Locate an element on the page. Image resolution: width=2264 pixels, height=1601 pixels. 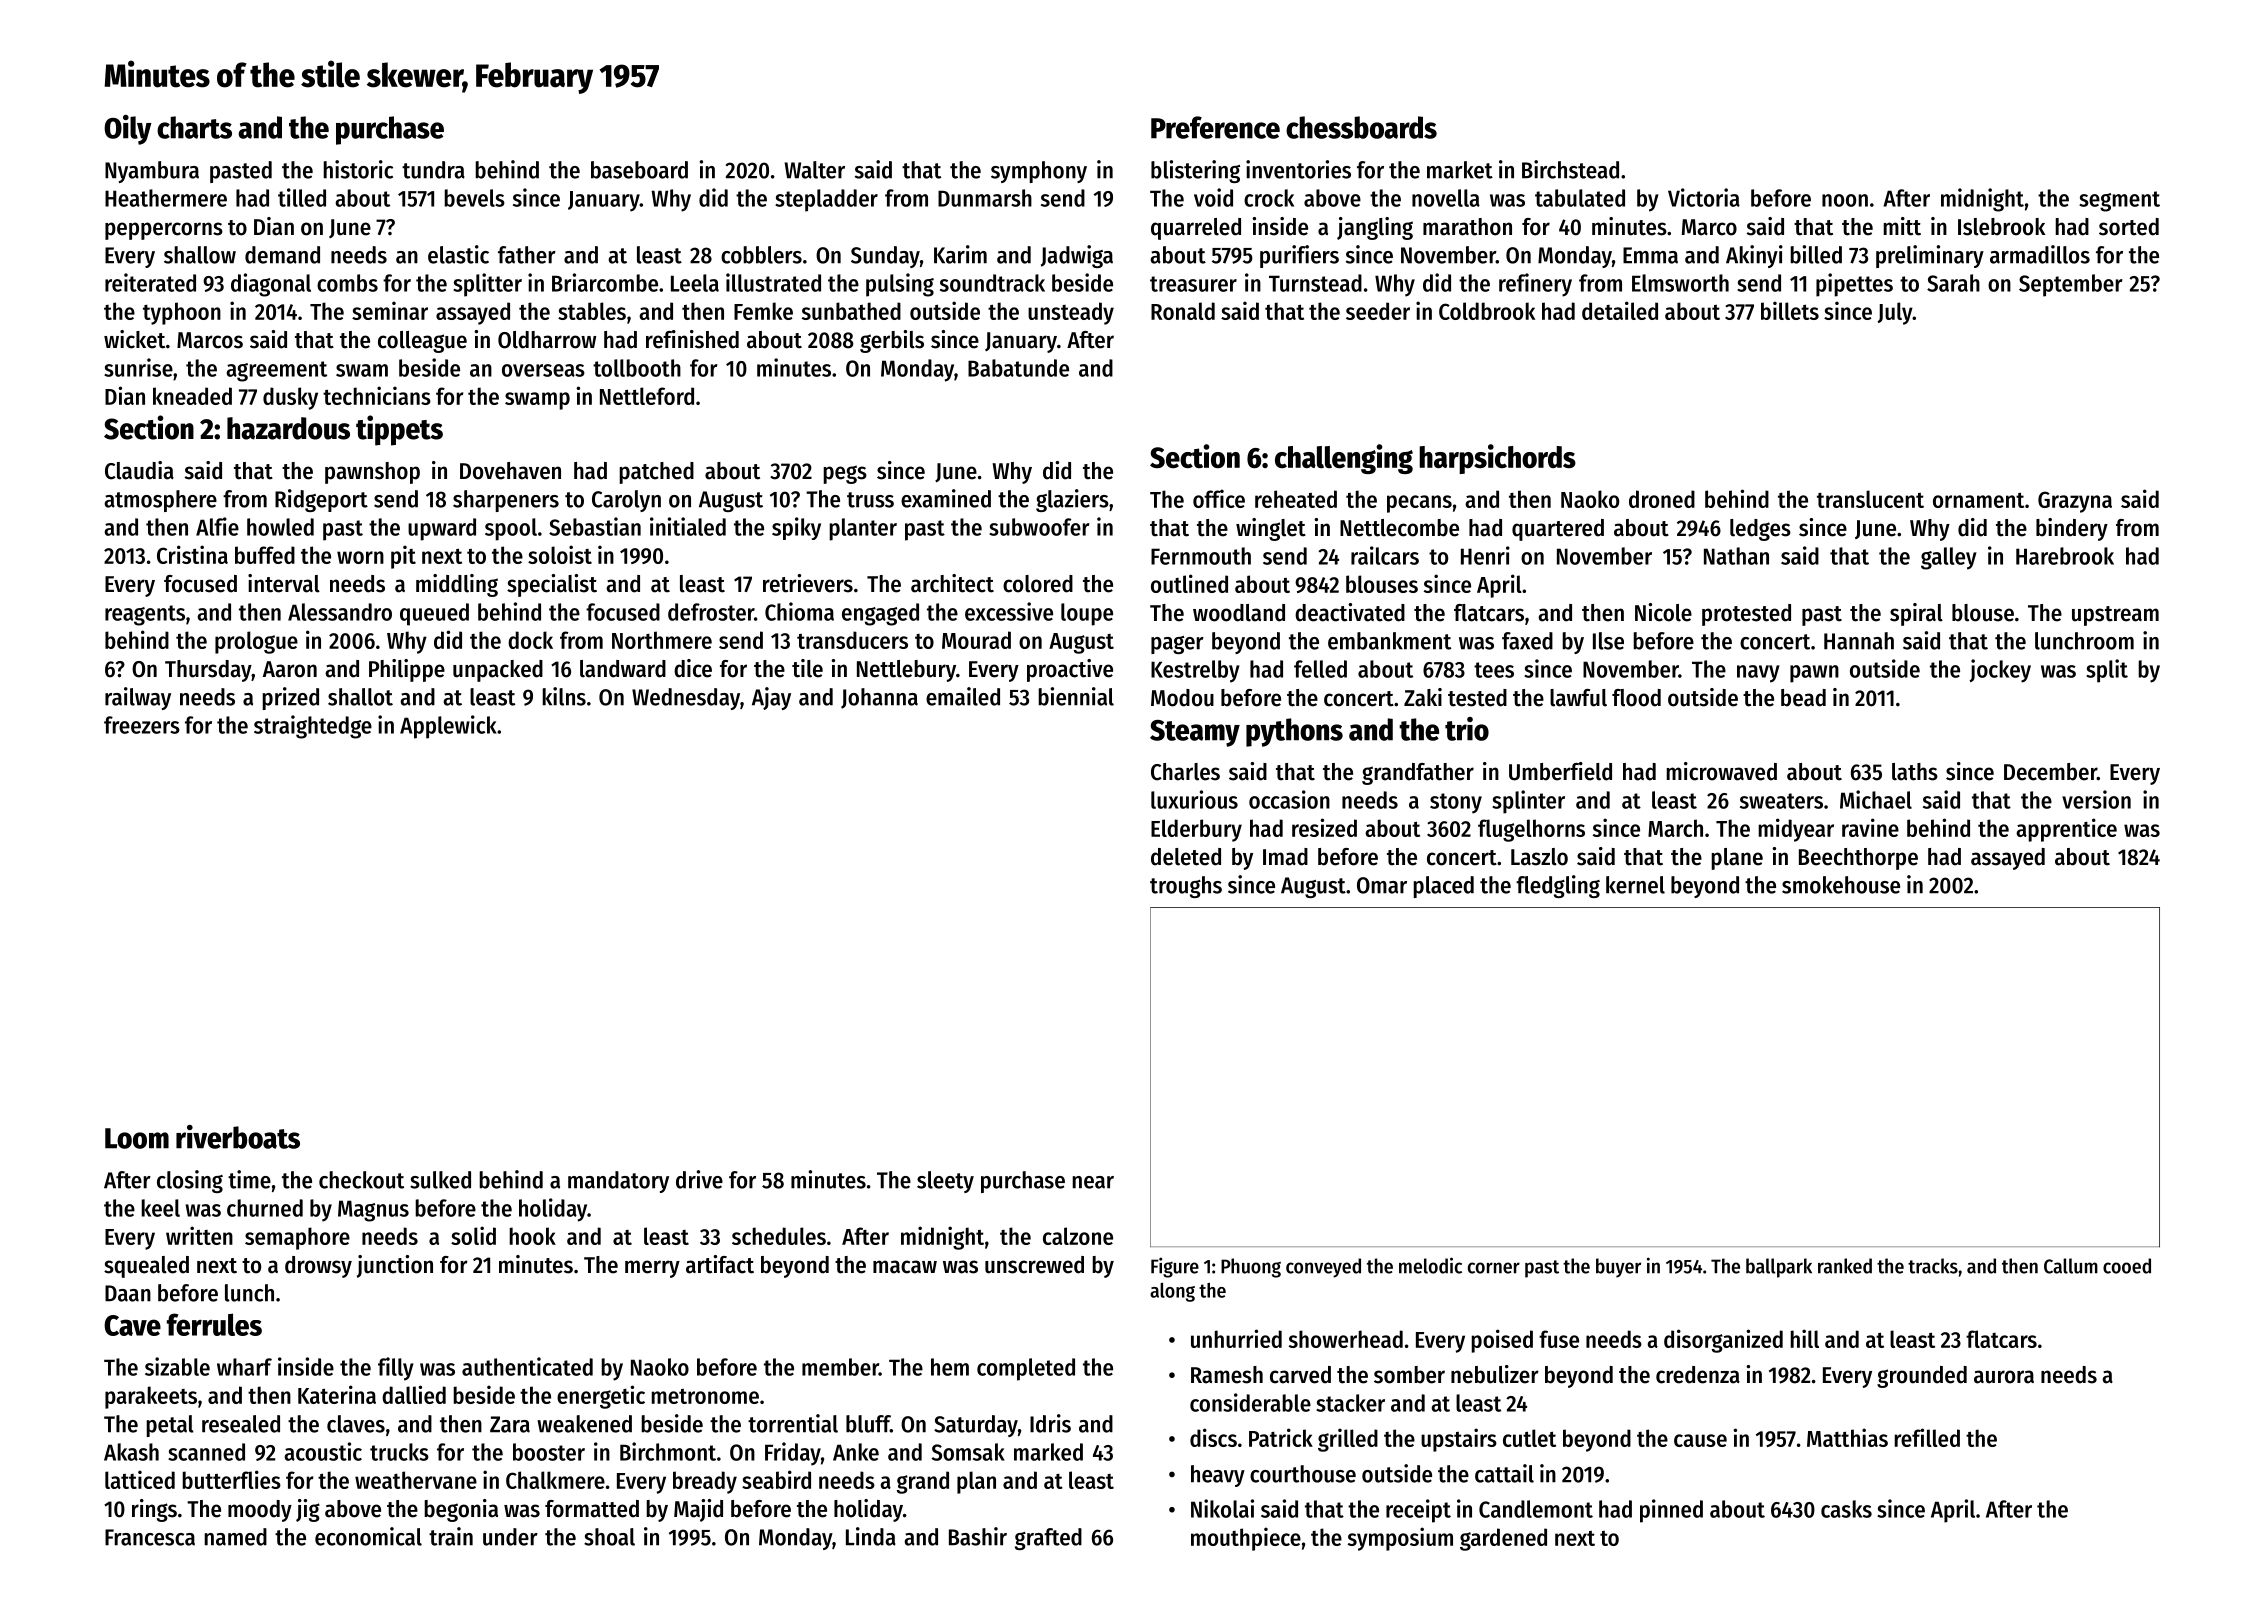
sorted is located at coordinates (2129, 227).
